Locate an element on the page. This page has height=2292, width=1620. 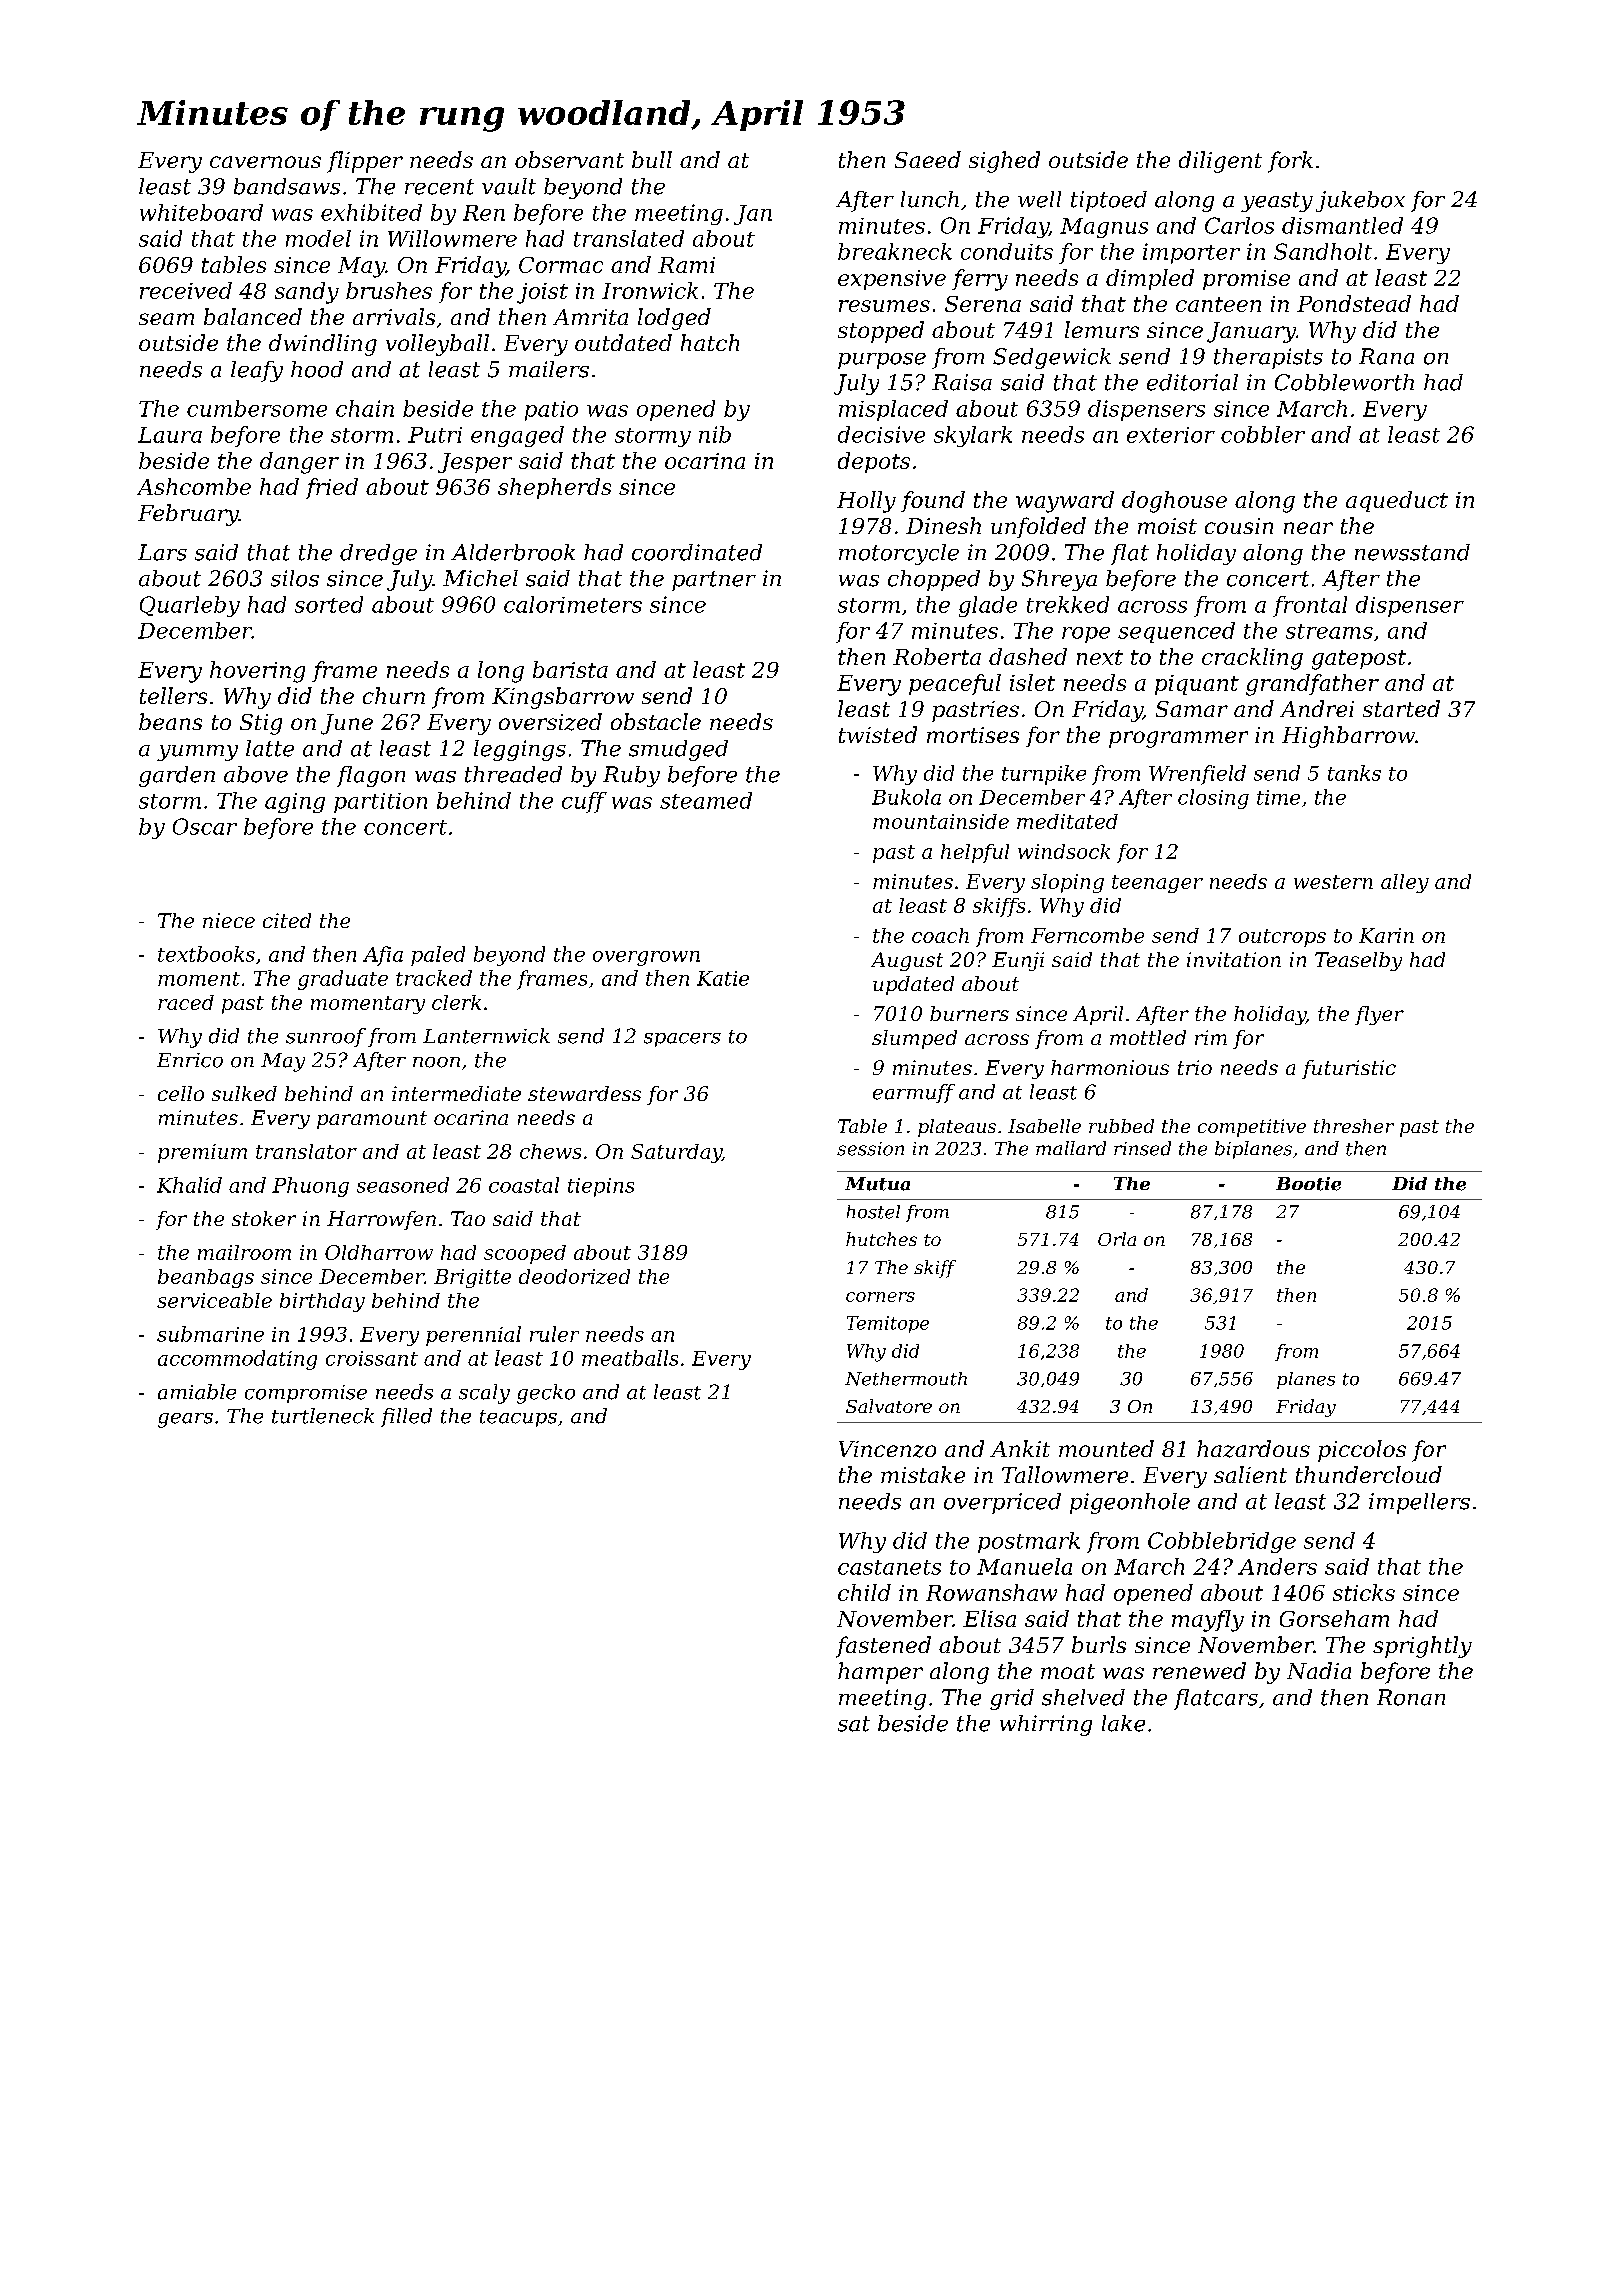
scaly is located at coordinates (484, 1394).
